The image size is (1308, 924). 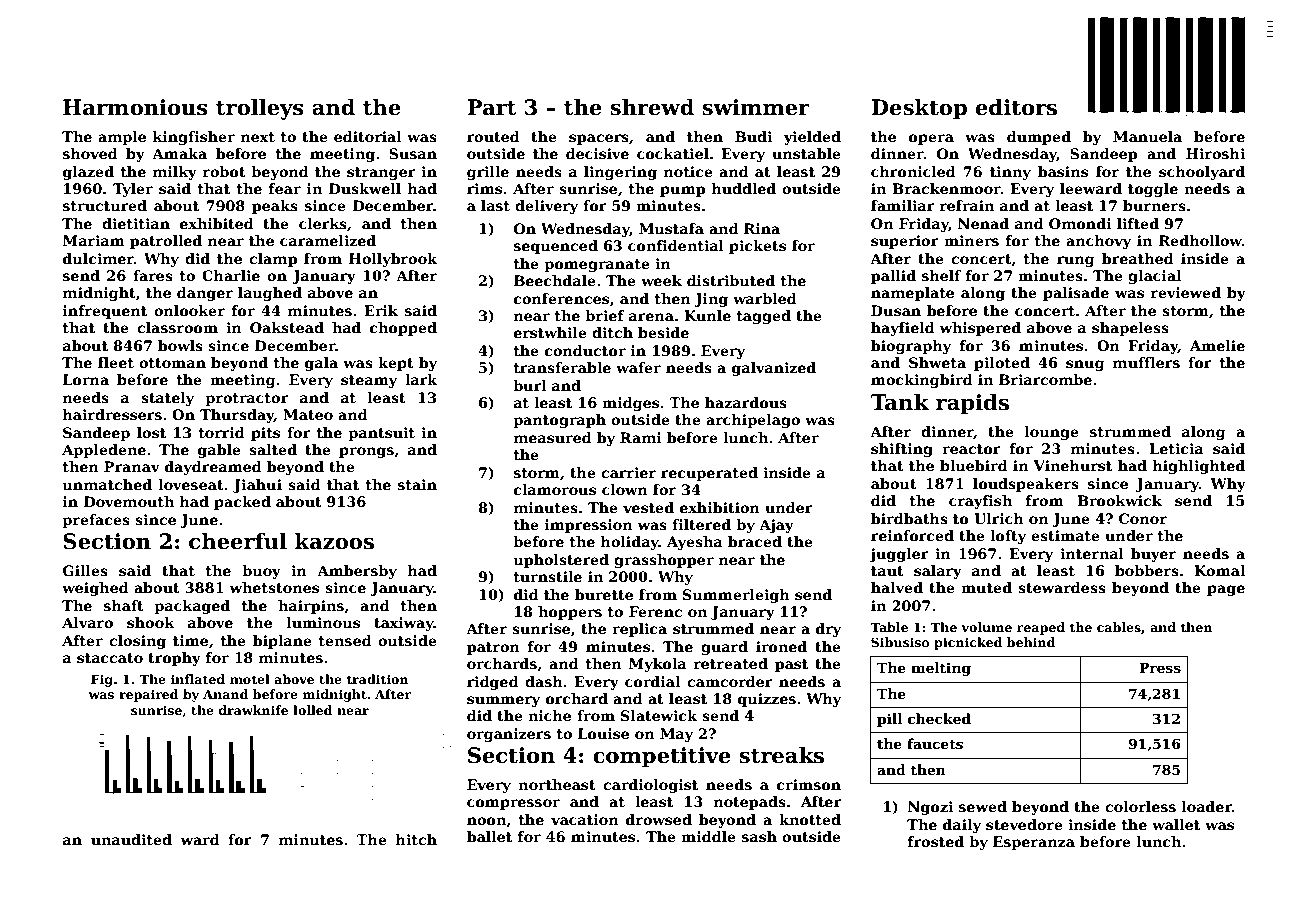 What do you see at coordinates (828, 630) in the document?
I see `dry` at bounding box center [828, 630].
